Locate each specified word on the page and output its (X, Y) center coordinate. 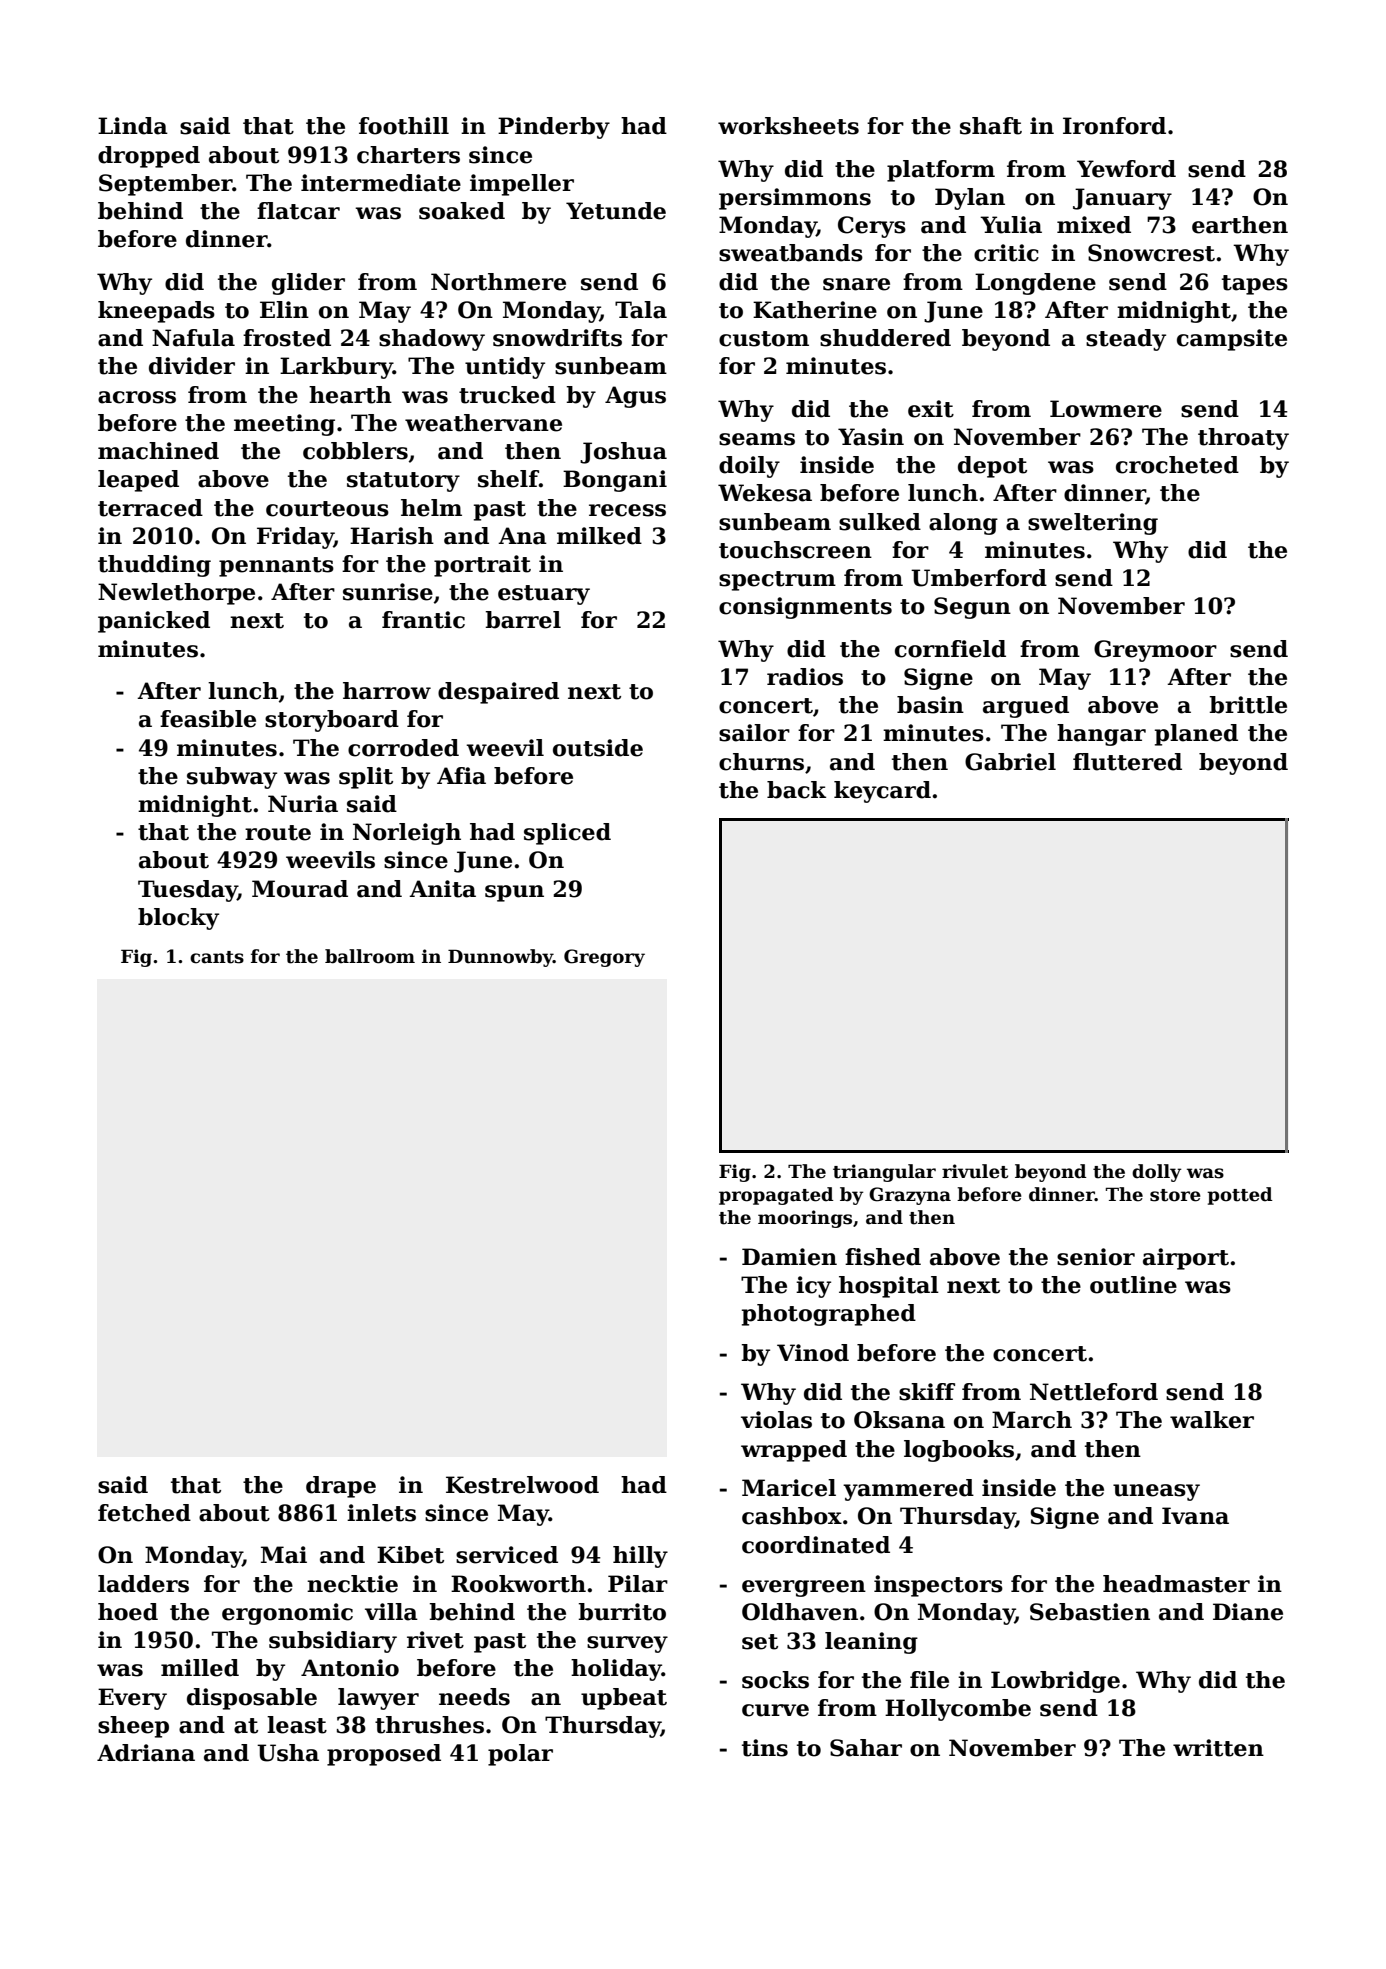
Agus (635, 397)
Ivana (1195, 1516)
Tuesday (188, 891)
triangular (884, 1173)
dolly (1157, 1173)
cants (217, 957)
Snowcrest (1151, 253)
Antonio (350, 1668)
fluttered (1127, 762)
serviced (507, 1555)
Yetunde (616, 211)
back (796, 790)
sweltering (1093, 524)
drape (341, 1487)
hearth (350, 395)
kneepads (156, 312)
